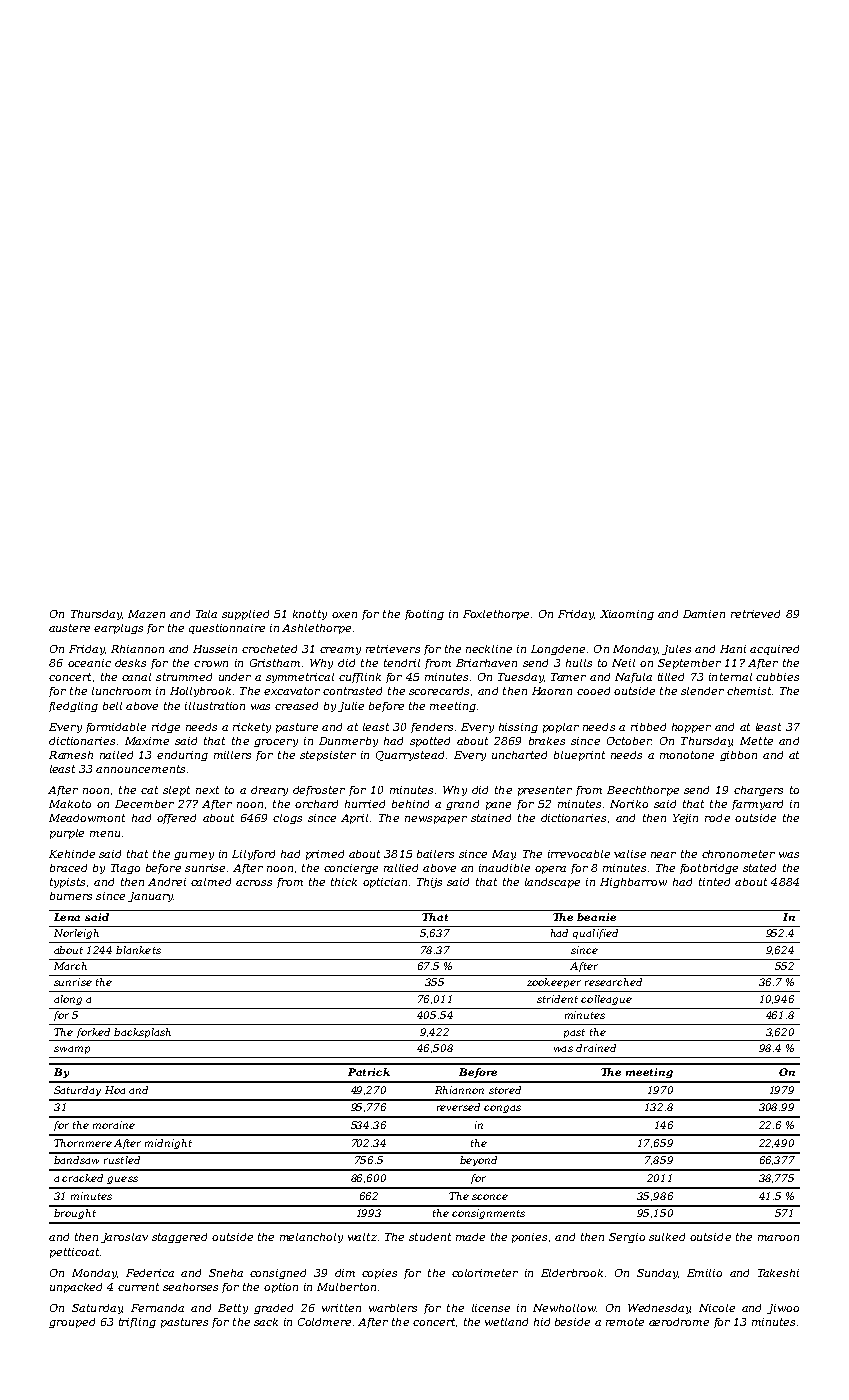 This document has width=849, height=1400. Describe the element at coordinates (385, 883) in the document. I see `optician` at that location.
